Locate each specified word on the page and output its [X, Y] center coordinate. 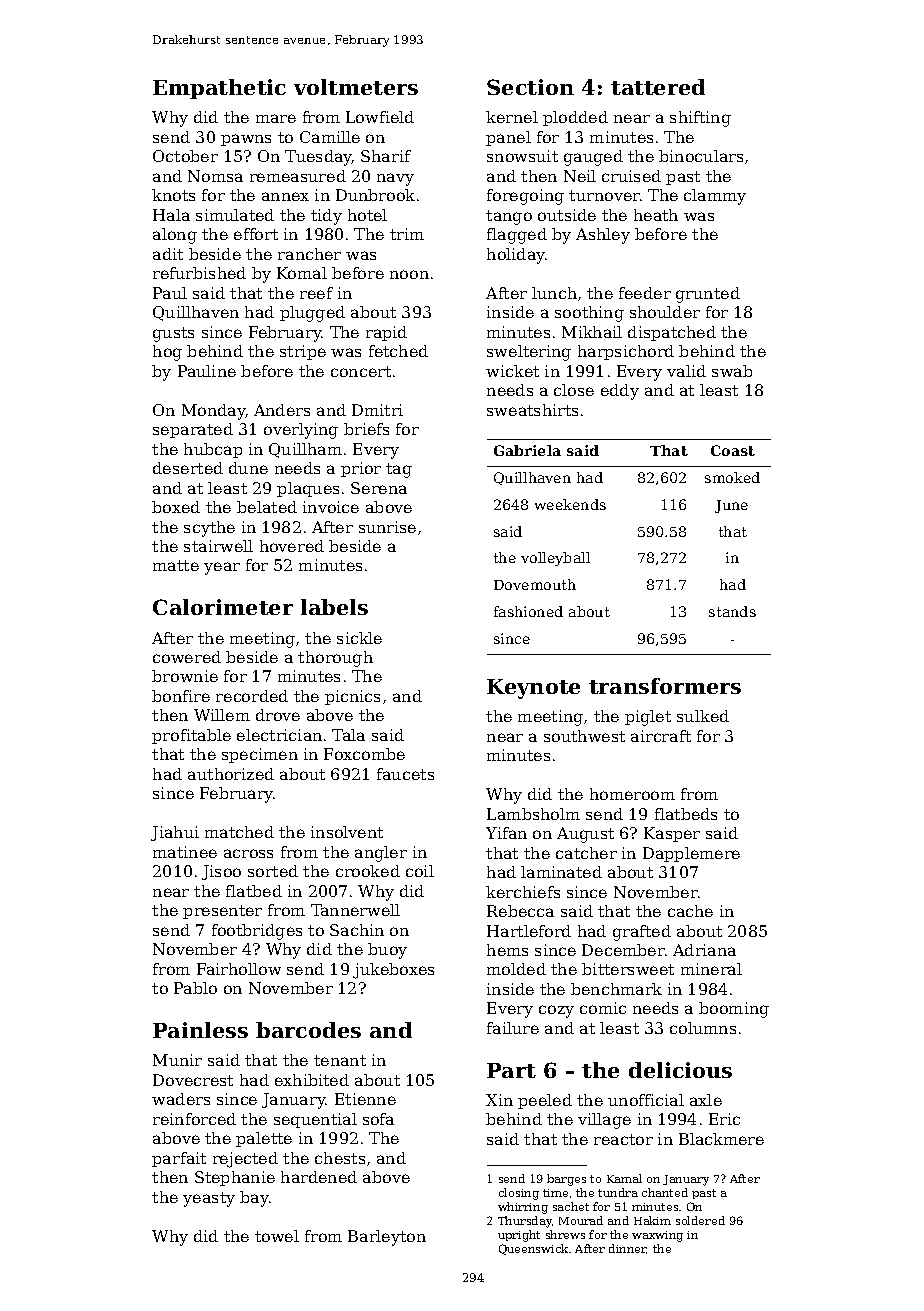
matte [176, 565]
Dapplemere [691, 854]
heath [656, 215]
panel [508, 138]
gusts [173, 334]
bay [254, 1199]
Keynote [533, 689]
